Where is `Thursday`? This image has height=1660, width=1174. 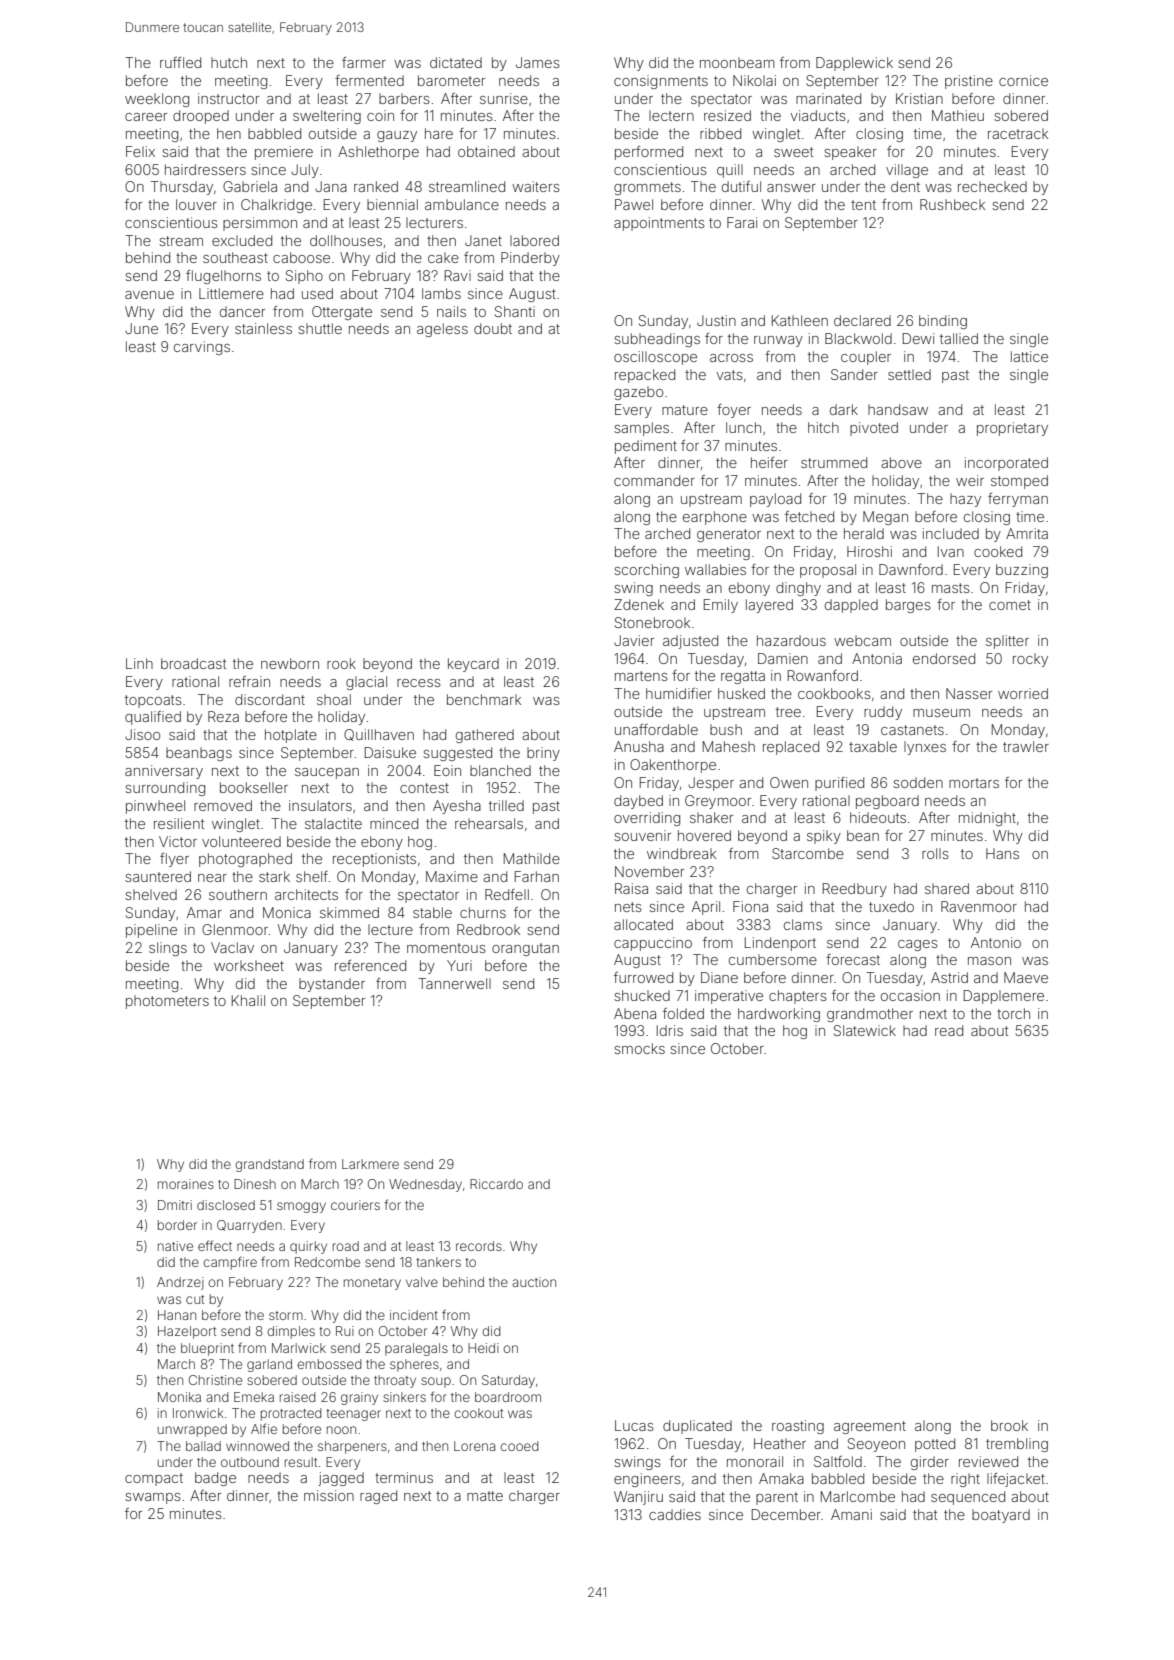
Thursday is located at coordinates (182, 188).
